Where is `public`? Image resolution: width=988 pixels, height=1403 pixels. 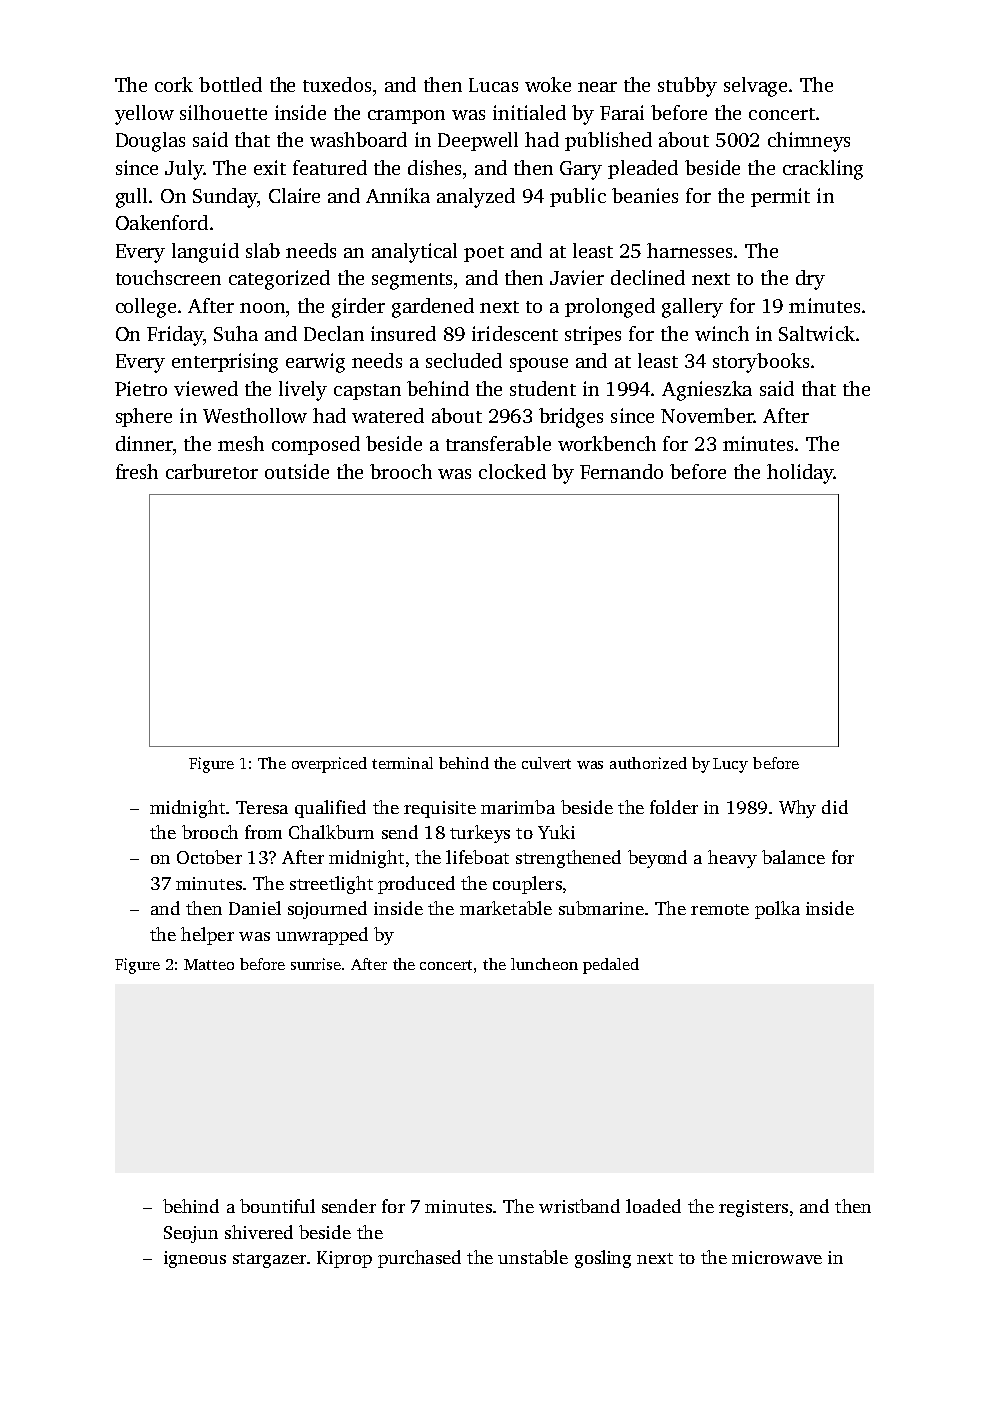 public is located at coordinates (578, 197).
